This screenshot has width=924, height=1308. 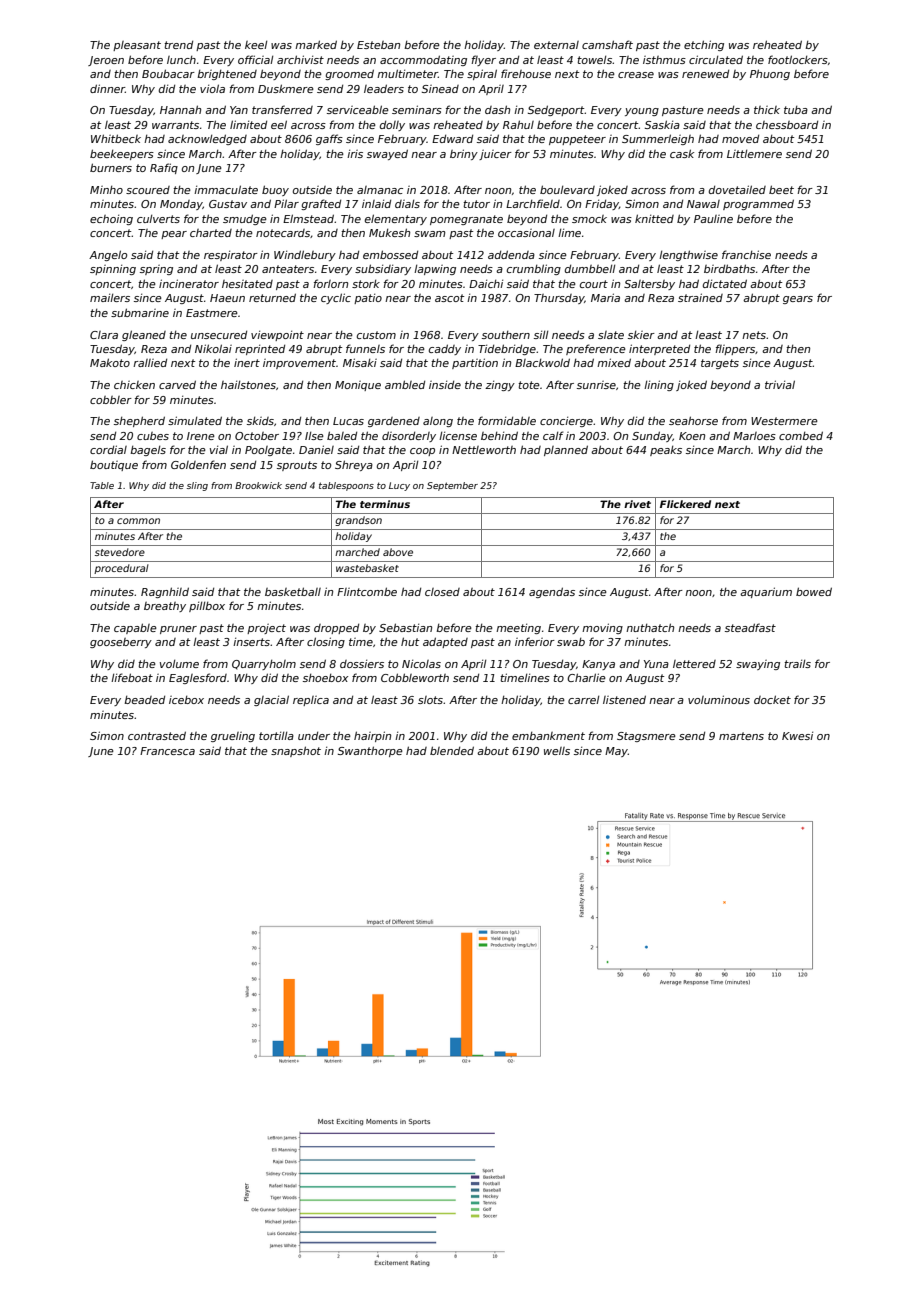 I want to click on external, so click(x=556, y=45).
